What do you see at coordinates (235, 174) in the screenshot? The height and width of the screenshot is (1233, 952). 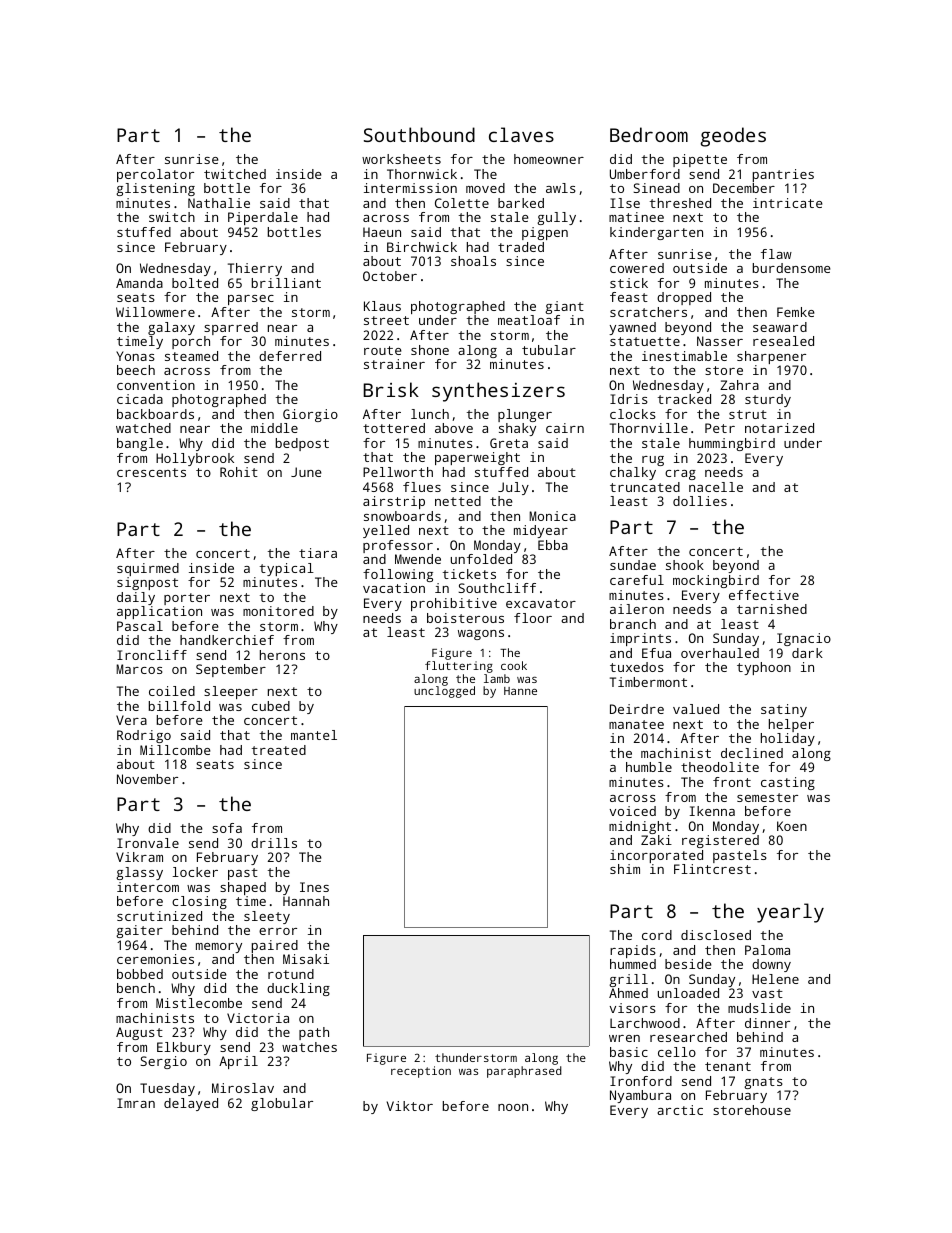 I see `twitched` at bounding box center [235, 174].
